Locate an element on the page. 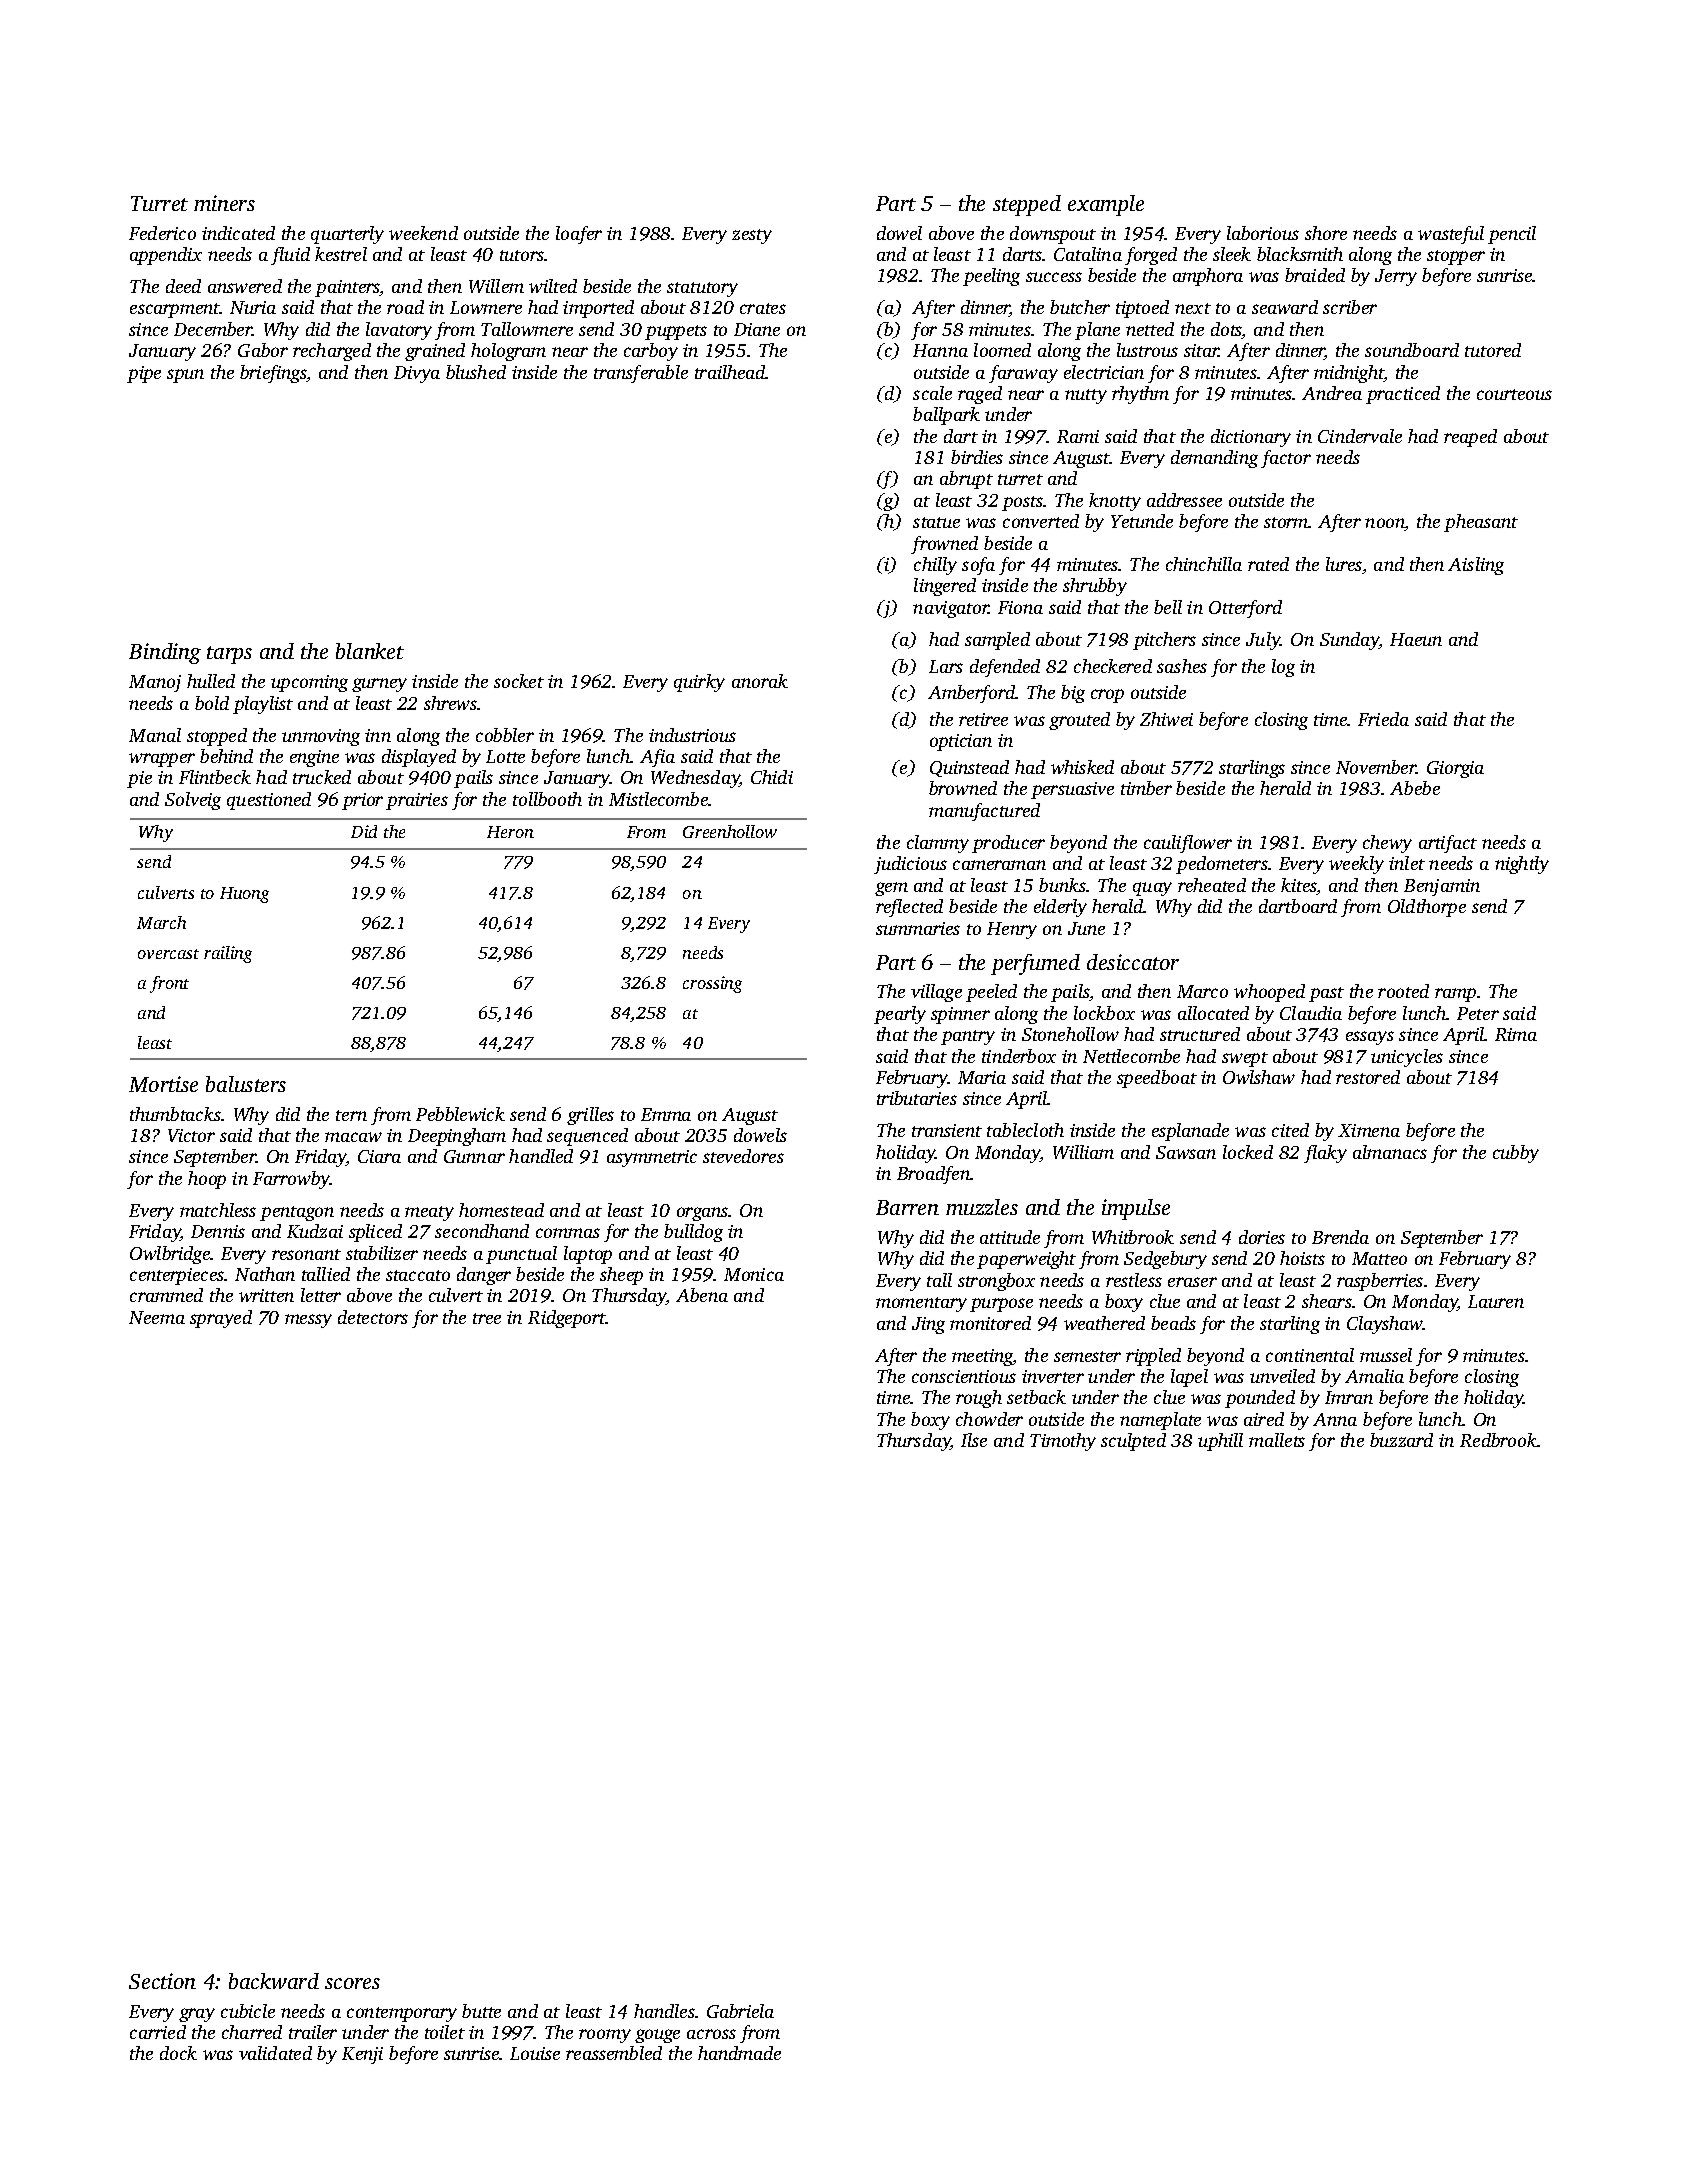  blanket is located at coordinates (370, 651).
